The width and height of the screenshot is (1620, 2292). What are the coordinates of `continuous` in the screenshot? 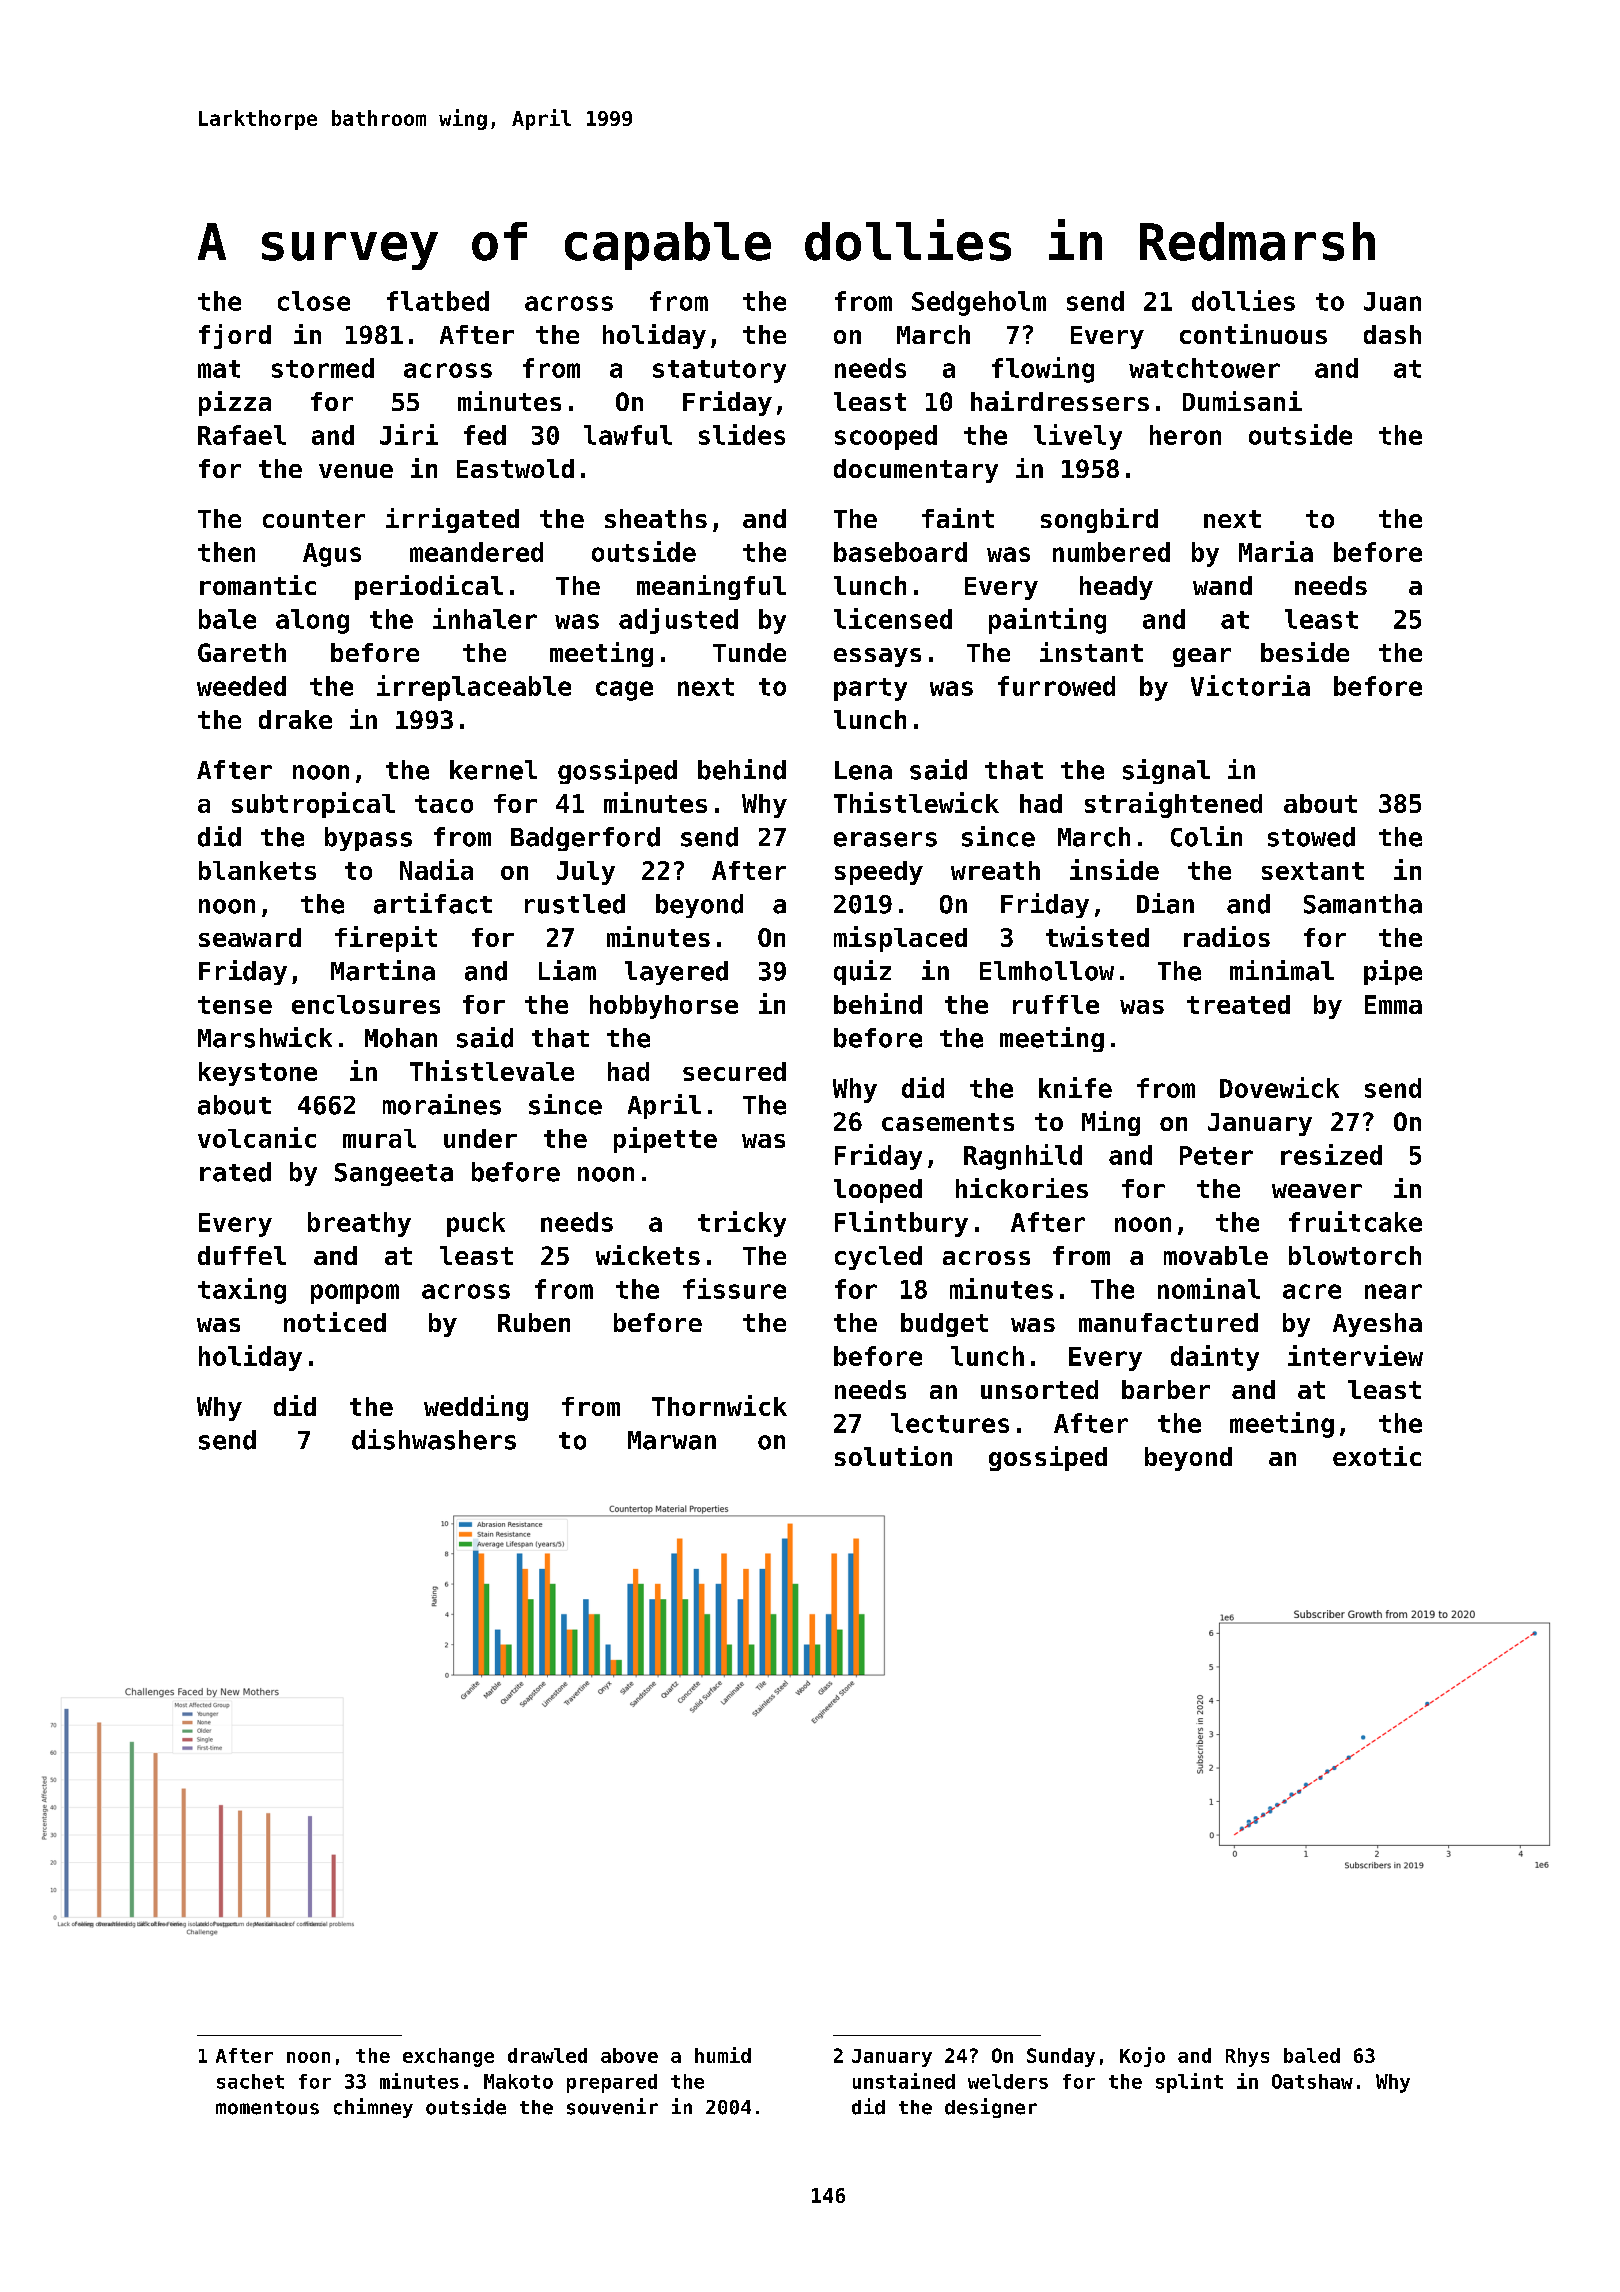 It's located at (1253, 334).
